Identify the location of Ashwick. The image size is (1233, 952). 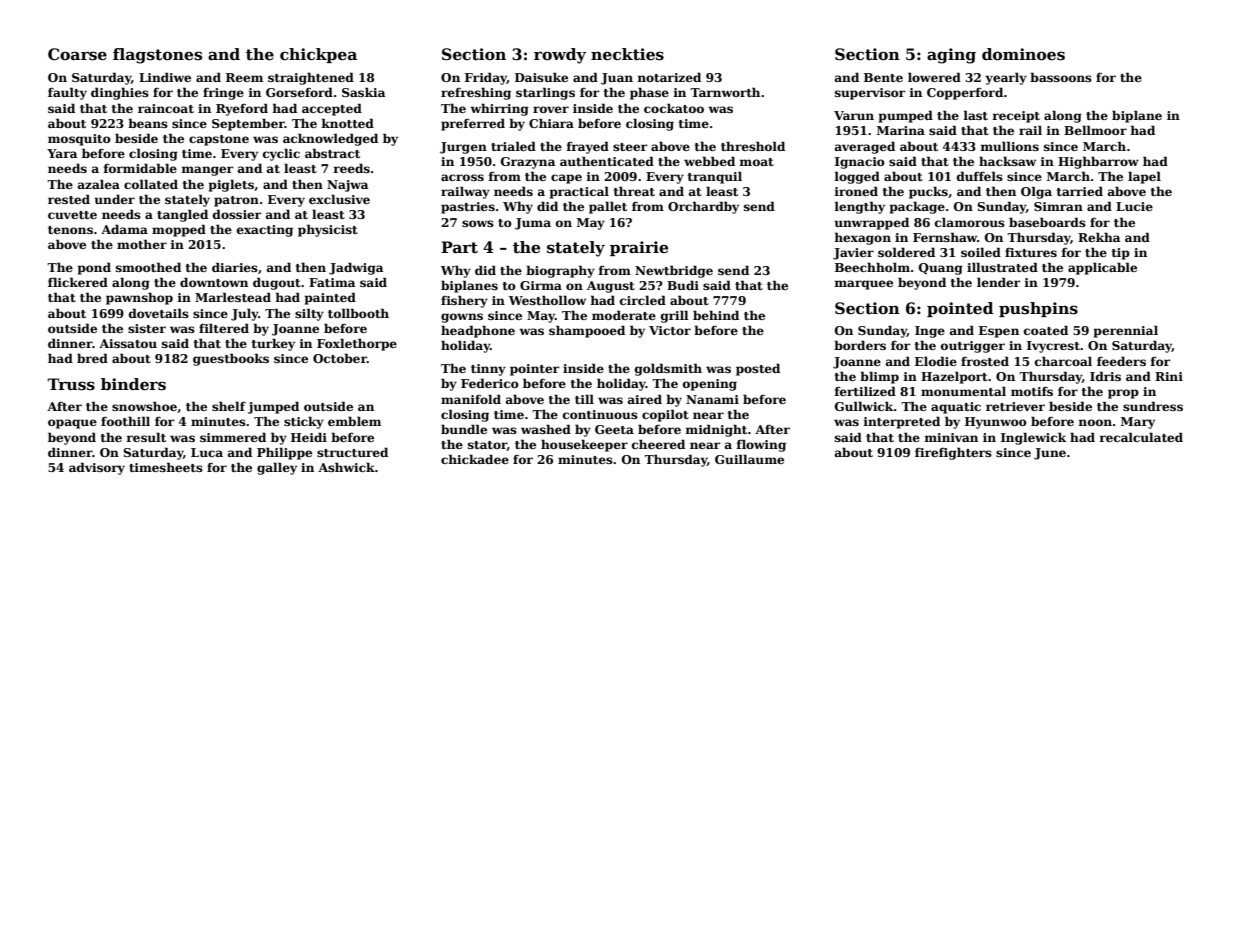
(346, 467).
